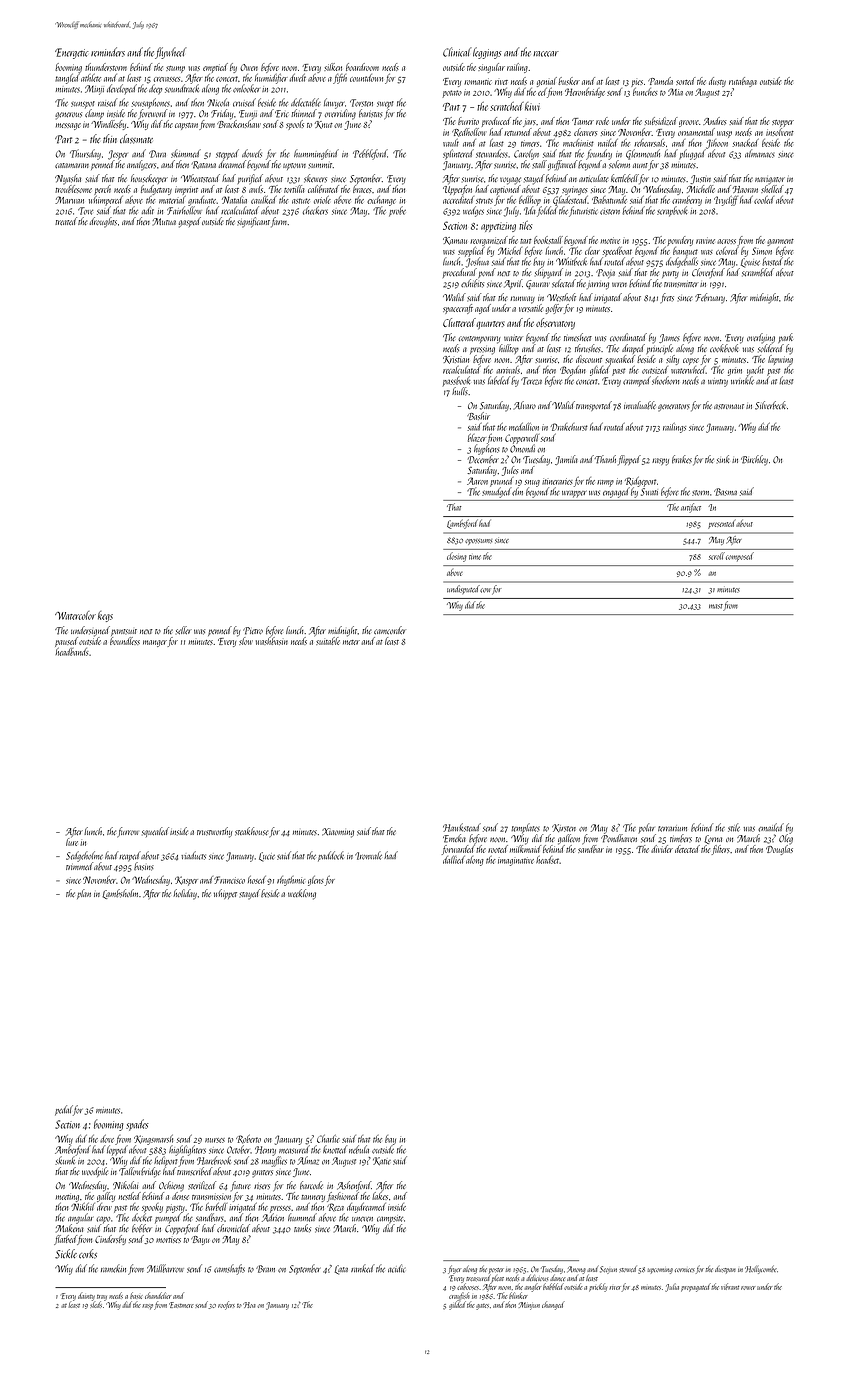 This document has width=849, height=1400. Describe the element at coordinates (103, 222) in the document. I see `droughts` at that location.
